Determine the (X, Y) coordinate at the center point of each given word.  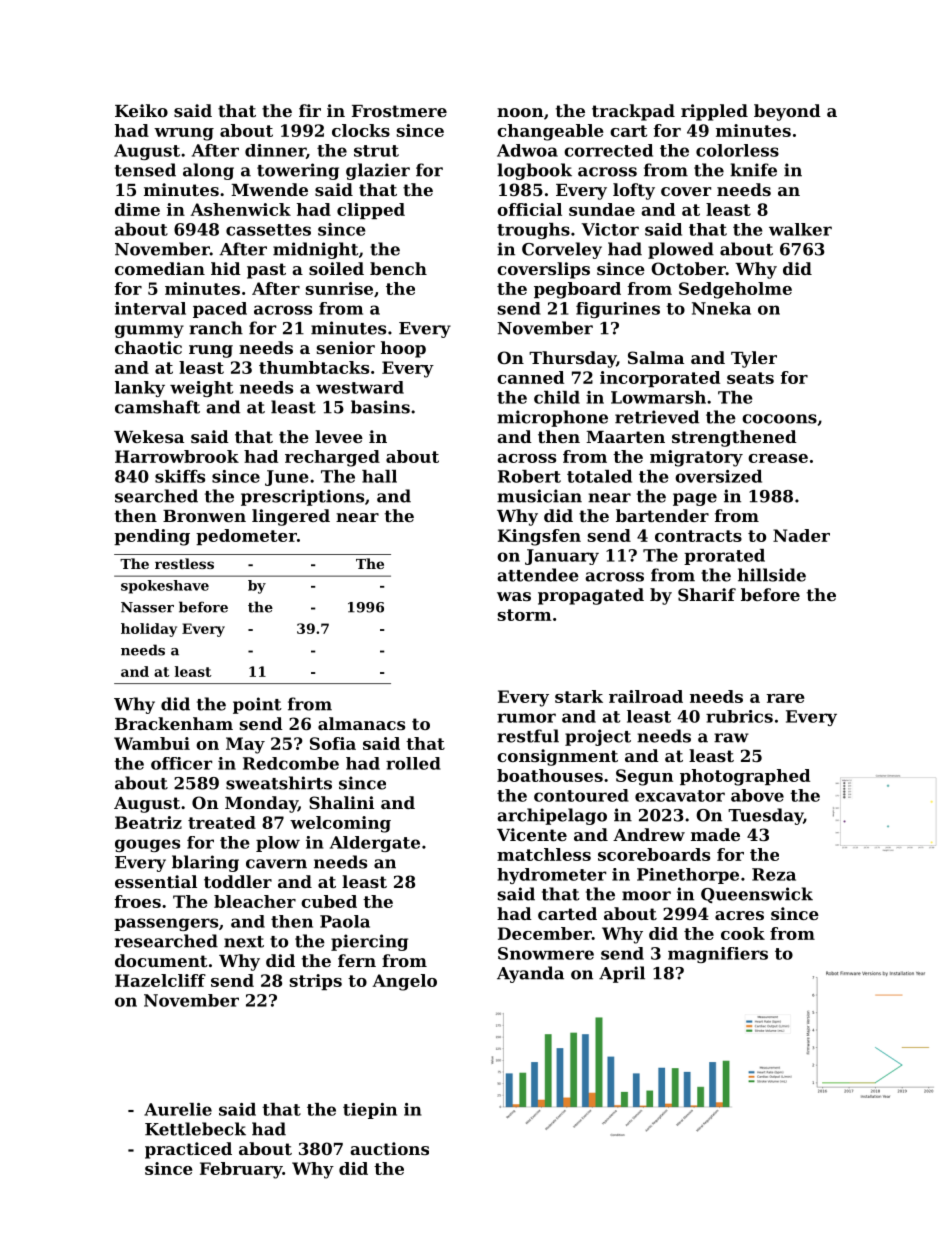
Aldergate (375, 844)
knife (753, 170)
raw (731, 738)
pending (152, 537)
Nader (801, 535)
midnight (316, 250)
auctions (389, 1148)
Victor (610, 229)
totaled (599, 476)
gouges (147, 845)
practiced (188, 1150)
